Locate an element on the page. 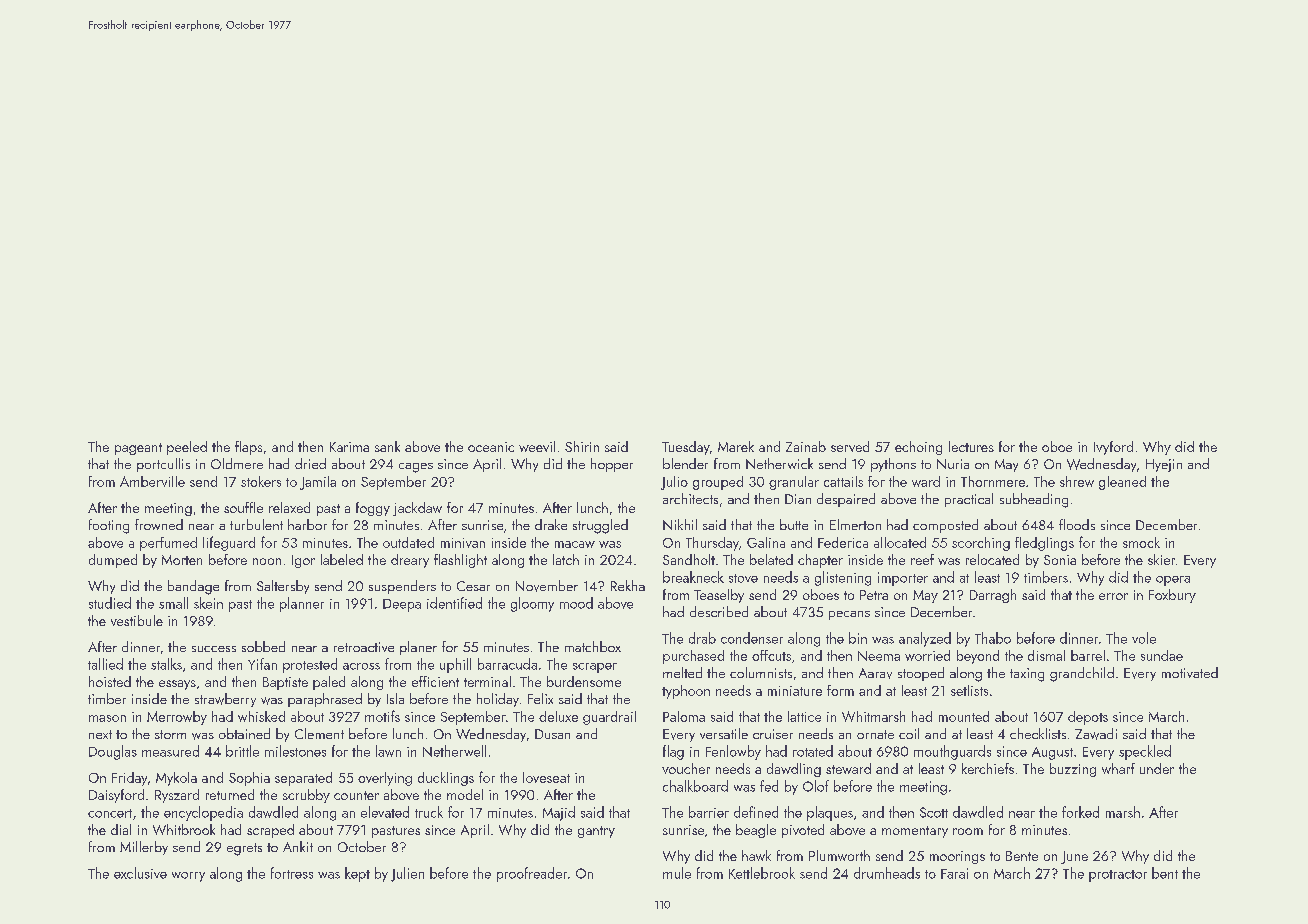  noon is located at coordinates (267, 561).
